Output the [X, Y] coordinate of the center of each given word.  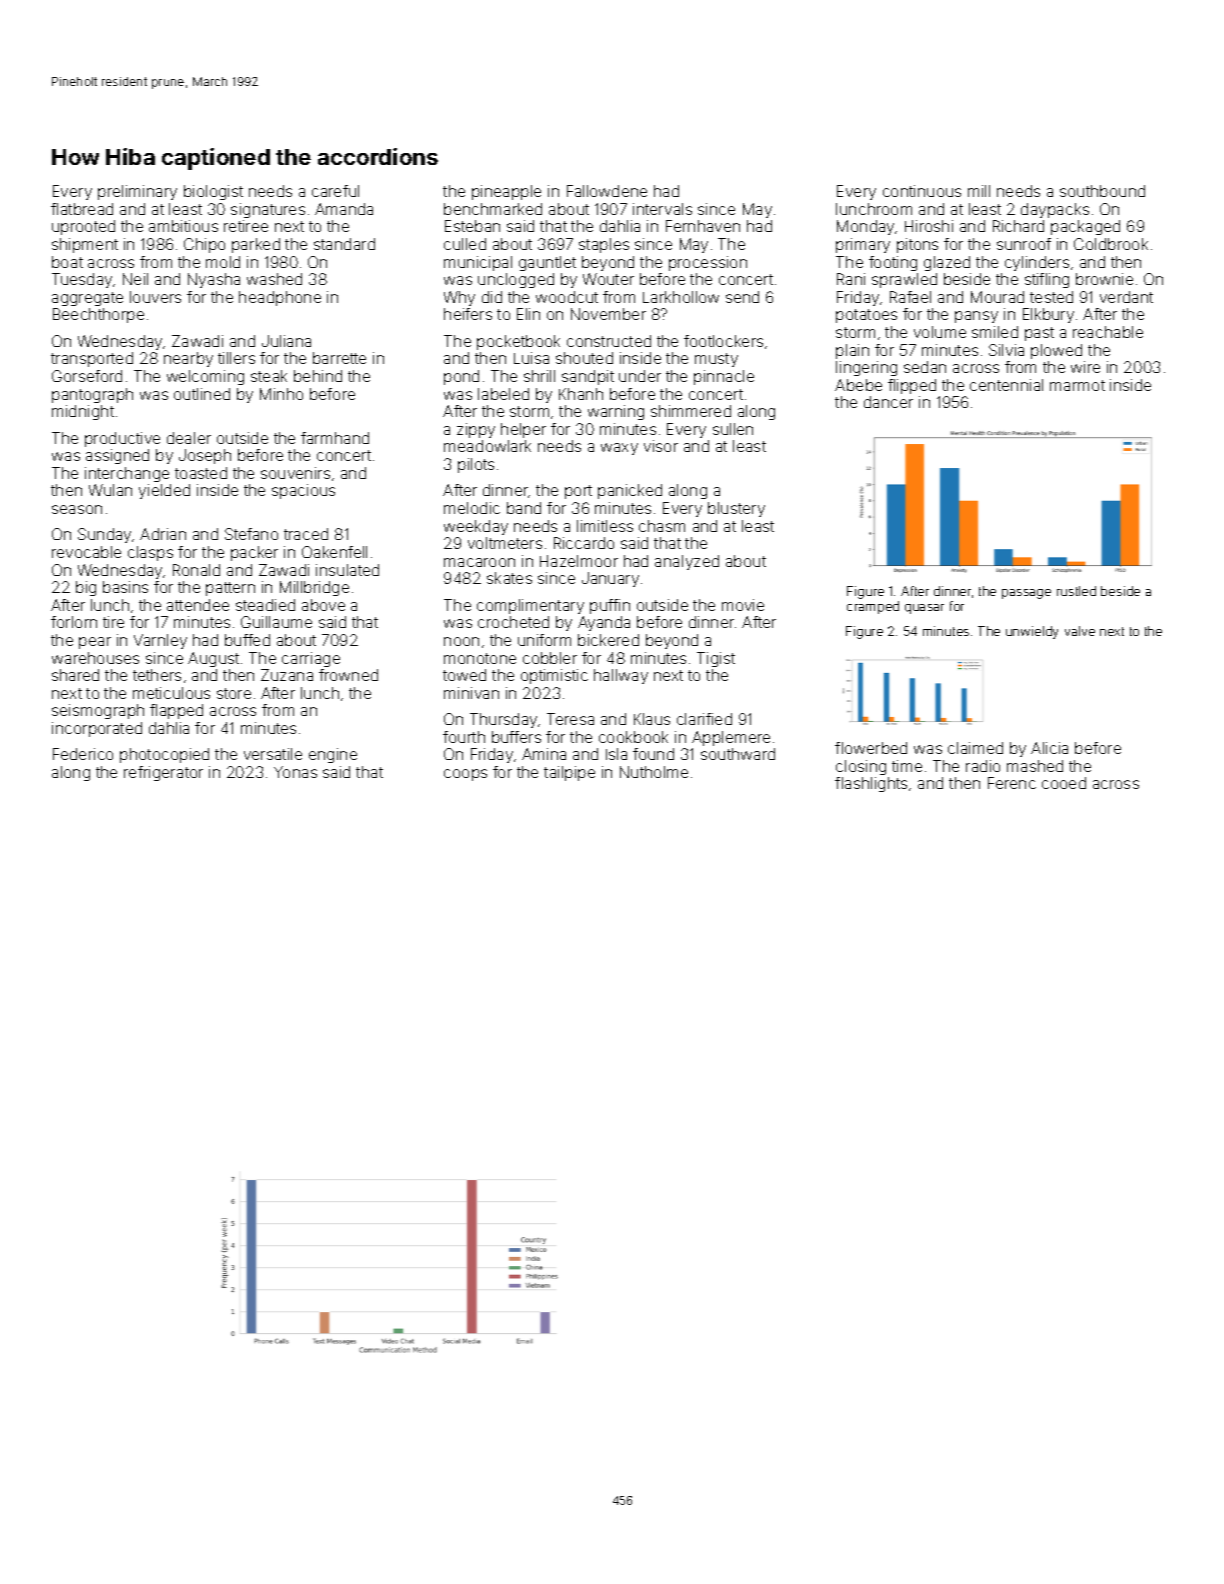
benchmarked [493, 209]
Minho [281, 394]
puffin [610, 606]
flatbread [82, 209]
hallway [621, 676]
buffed [247, 640]
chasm [662, 526]
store [234, 693]
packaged [1085, 227]
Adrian [163, 534]
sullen [733, 429]
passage [1026, 594]
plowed [1056, 351]
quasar [924, 609]
